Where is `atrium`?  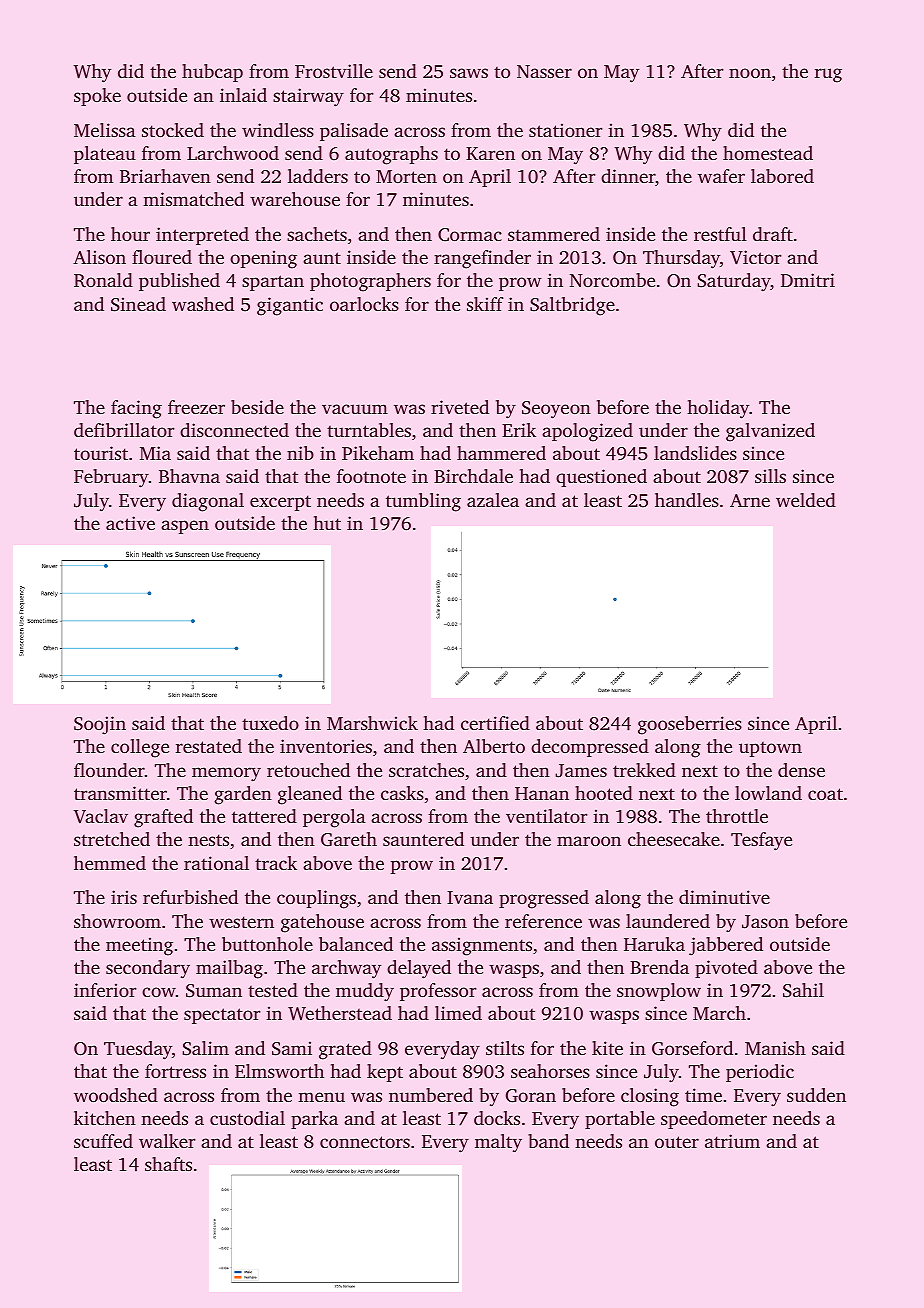
atrium is located at coordinates (732, 1141).
